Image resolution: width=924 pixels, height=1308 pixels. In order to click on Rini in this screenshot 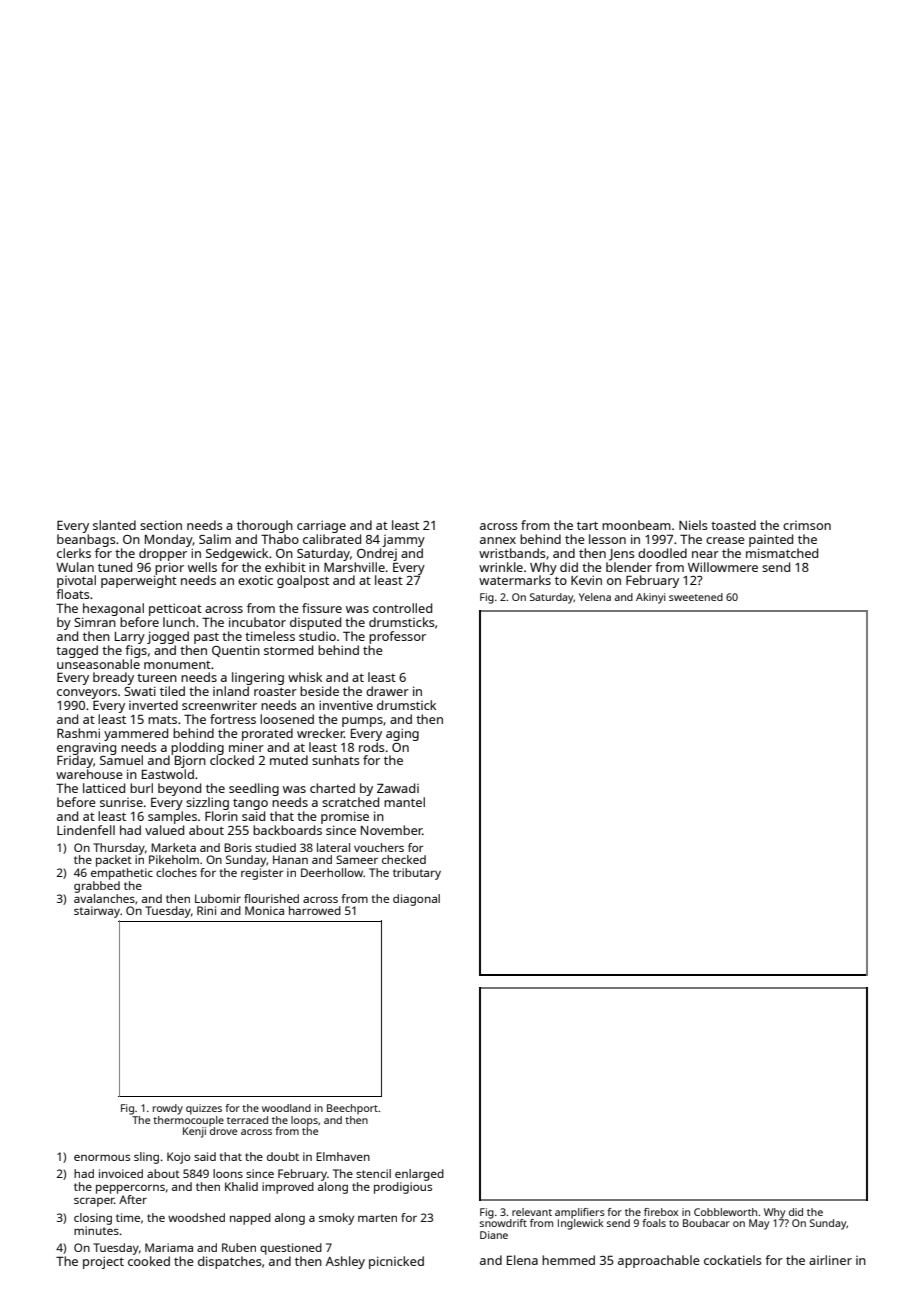, I will do `click(206, 910)`.
